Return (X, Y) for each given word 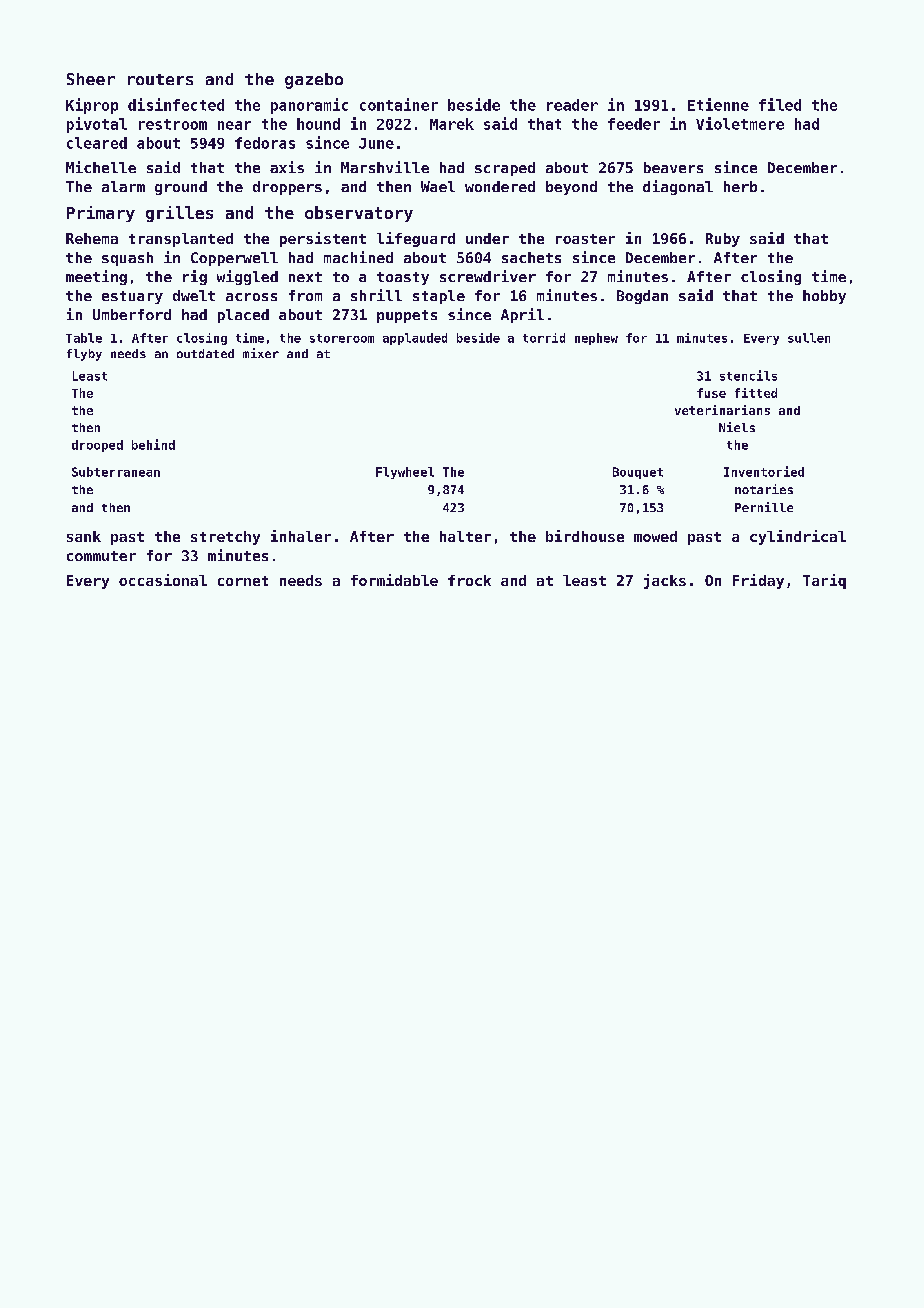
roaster (585, 239)
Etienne (718, 104)
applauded (415, 339)
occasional (163, 580)
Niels (737, 427)
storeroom (342, 338)
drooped (97, 446)
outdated (205, 353)
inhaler (301, 536)
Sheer (91, 79)
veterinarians (722, 410)
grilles (179, 214)
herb (740, 186)
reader (572, 105)
